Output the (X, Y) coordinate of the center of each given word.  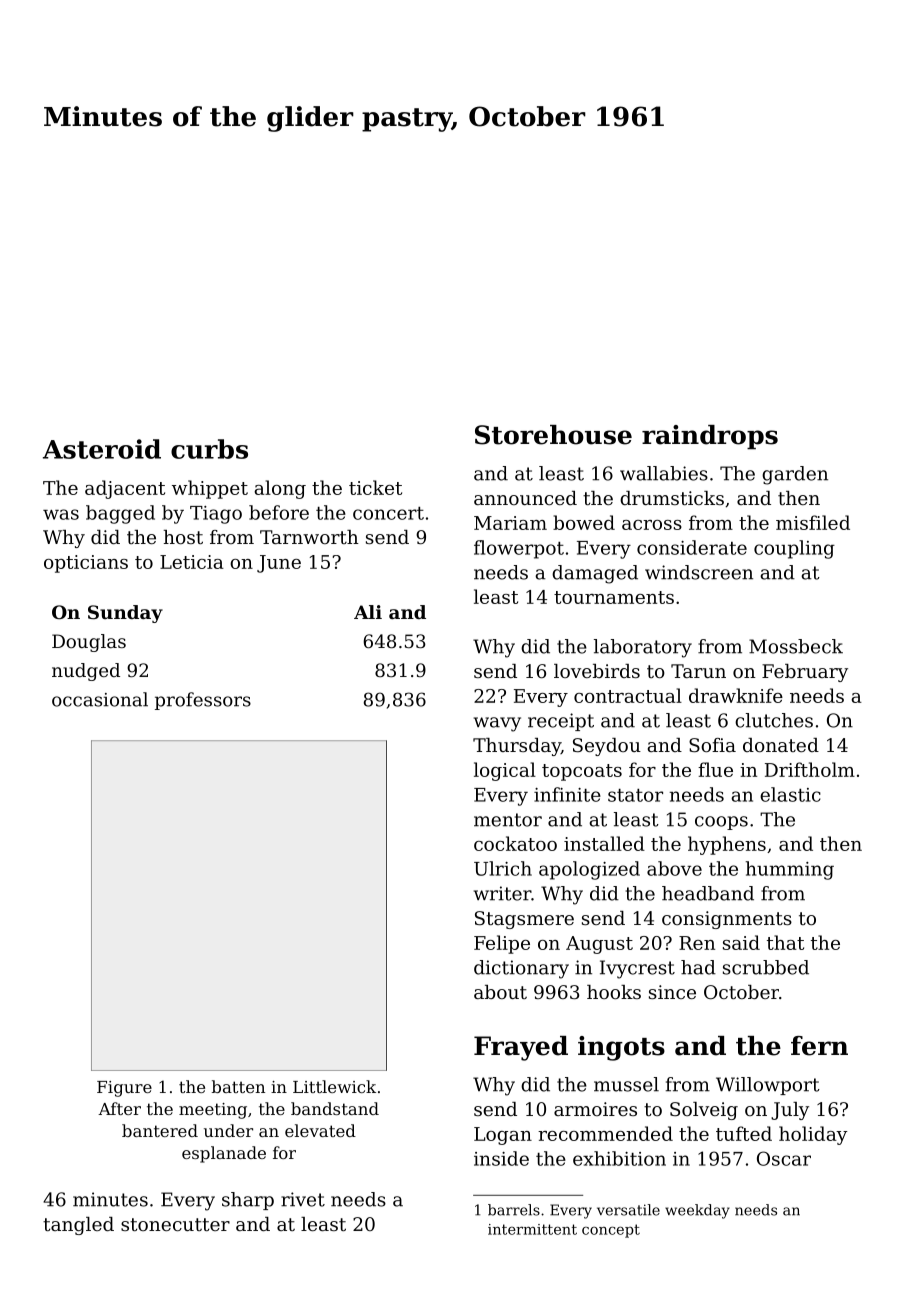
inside (501, 1158)
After (119, 1108)
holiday (813, 1135)
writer (502, 893)
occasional (100, 699)
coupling (794, 549)
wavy (497, 724)
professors (203, 701)
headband (708, 893)
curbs (209, 449)
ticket (375, 487)
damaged (595, 574)
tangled (78, 1226)
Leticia (192, 562)
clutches (774, 720)
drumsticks (672, 498)
